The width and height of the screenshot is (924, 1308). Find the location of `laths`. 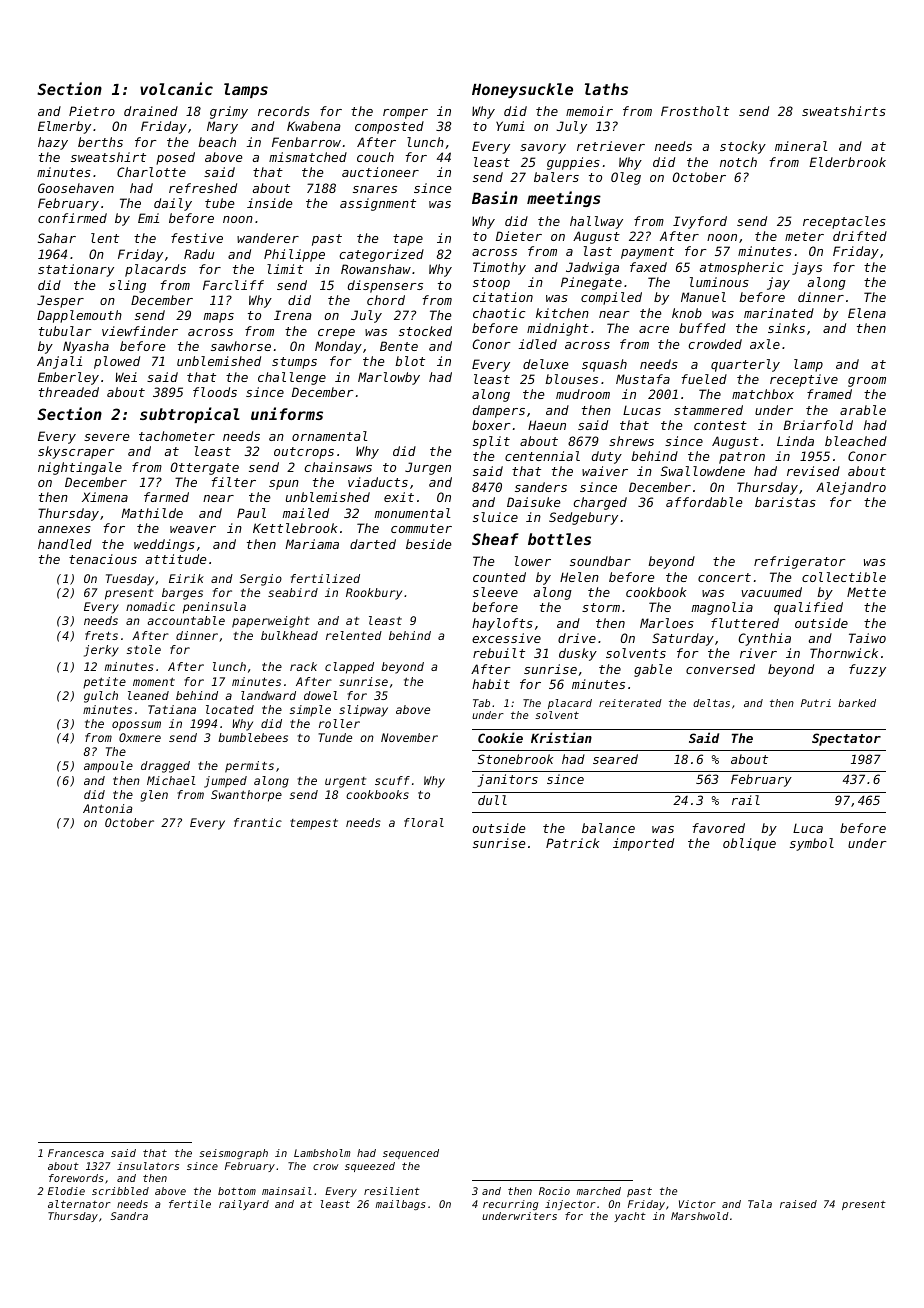

laths is located at coordinates (606, 89).
